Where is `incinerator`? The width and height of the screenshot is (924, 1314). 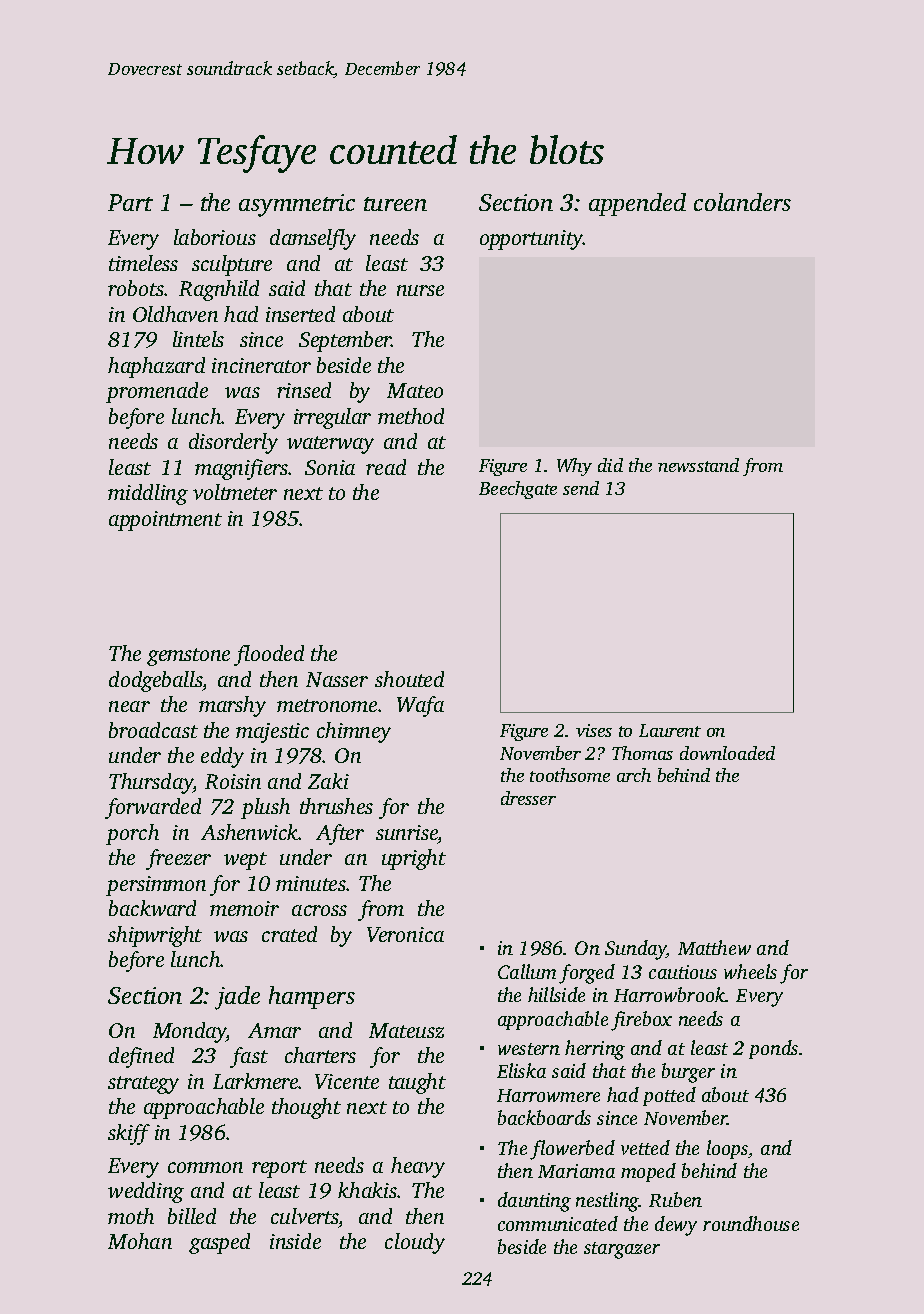
incinerator is located at coordinates (261, 365).
